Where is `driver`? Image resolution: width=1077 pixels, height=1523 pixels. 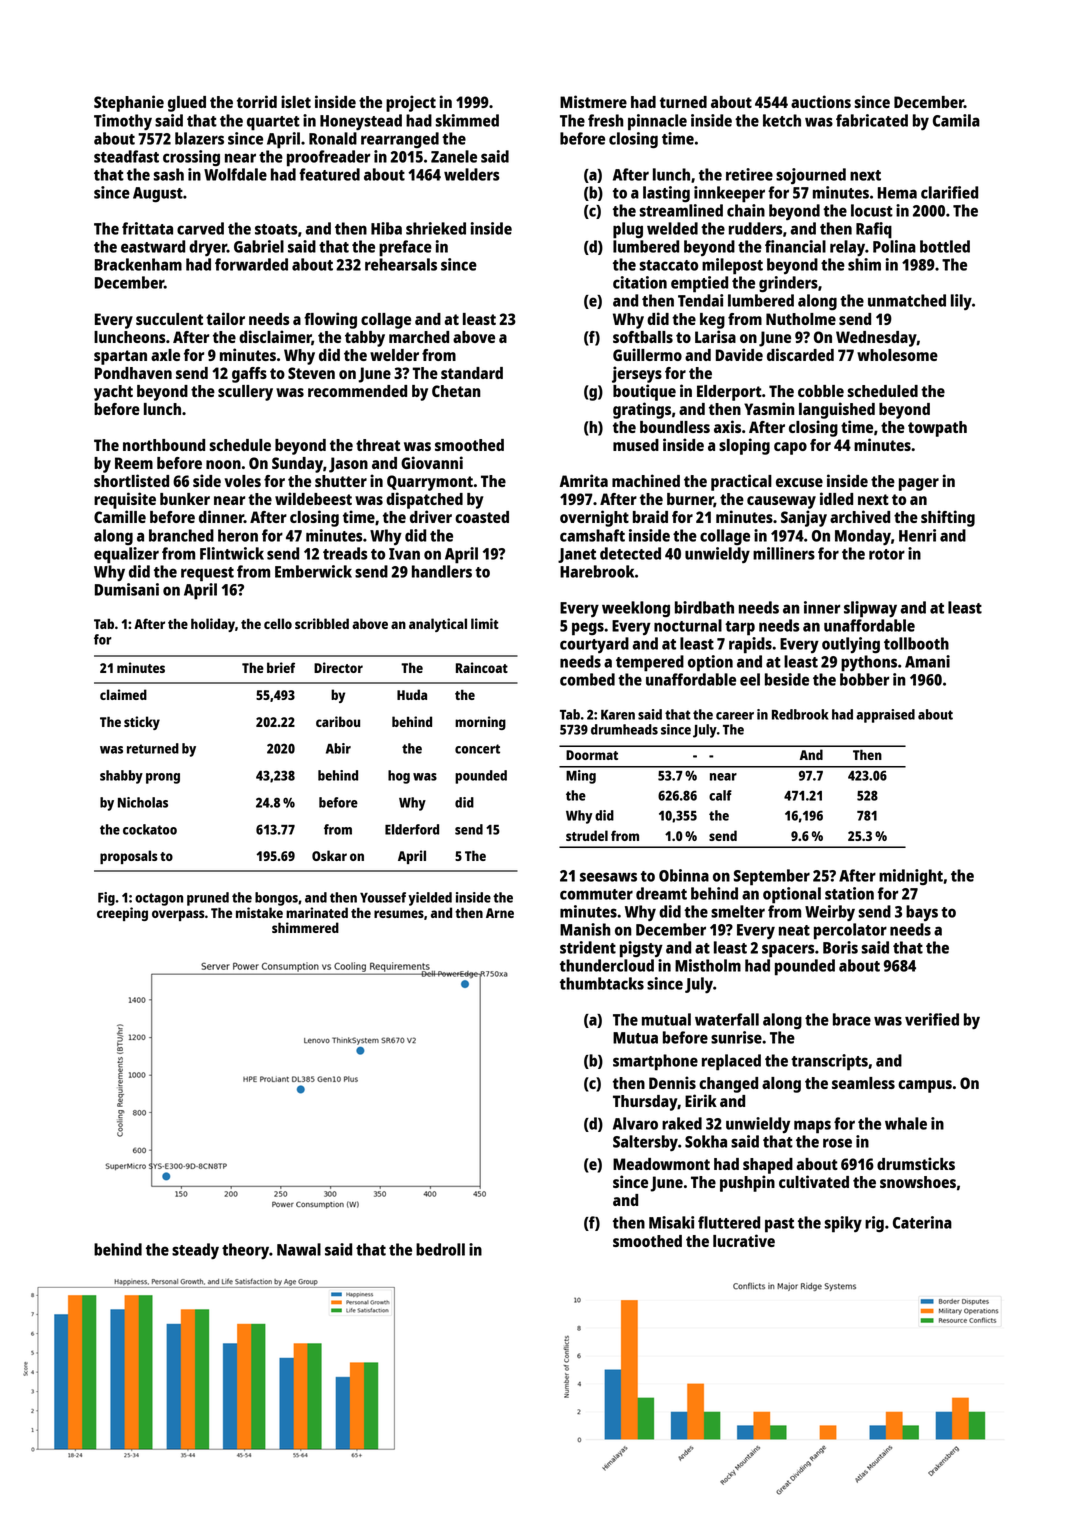
driver is located at coordinates (431, 516).
